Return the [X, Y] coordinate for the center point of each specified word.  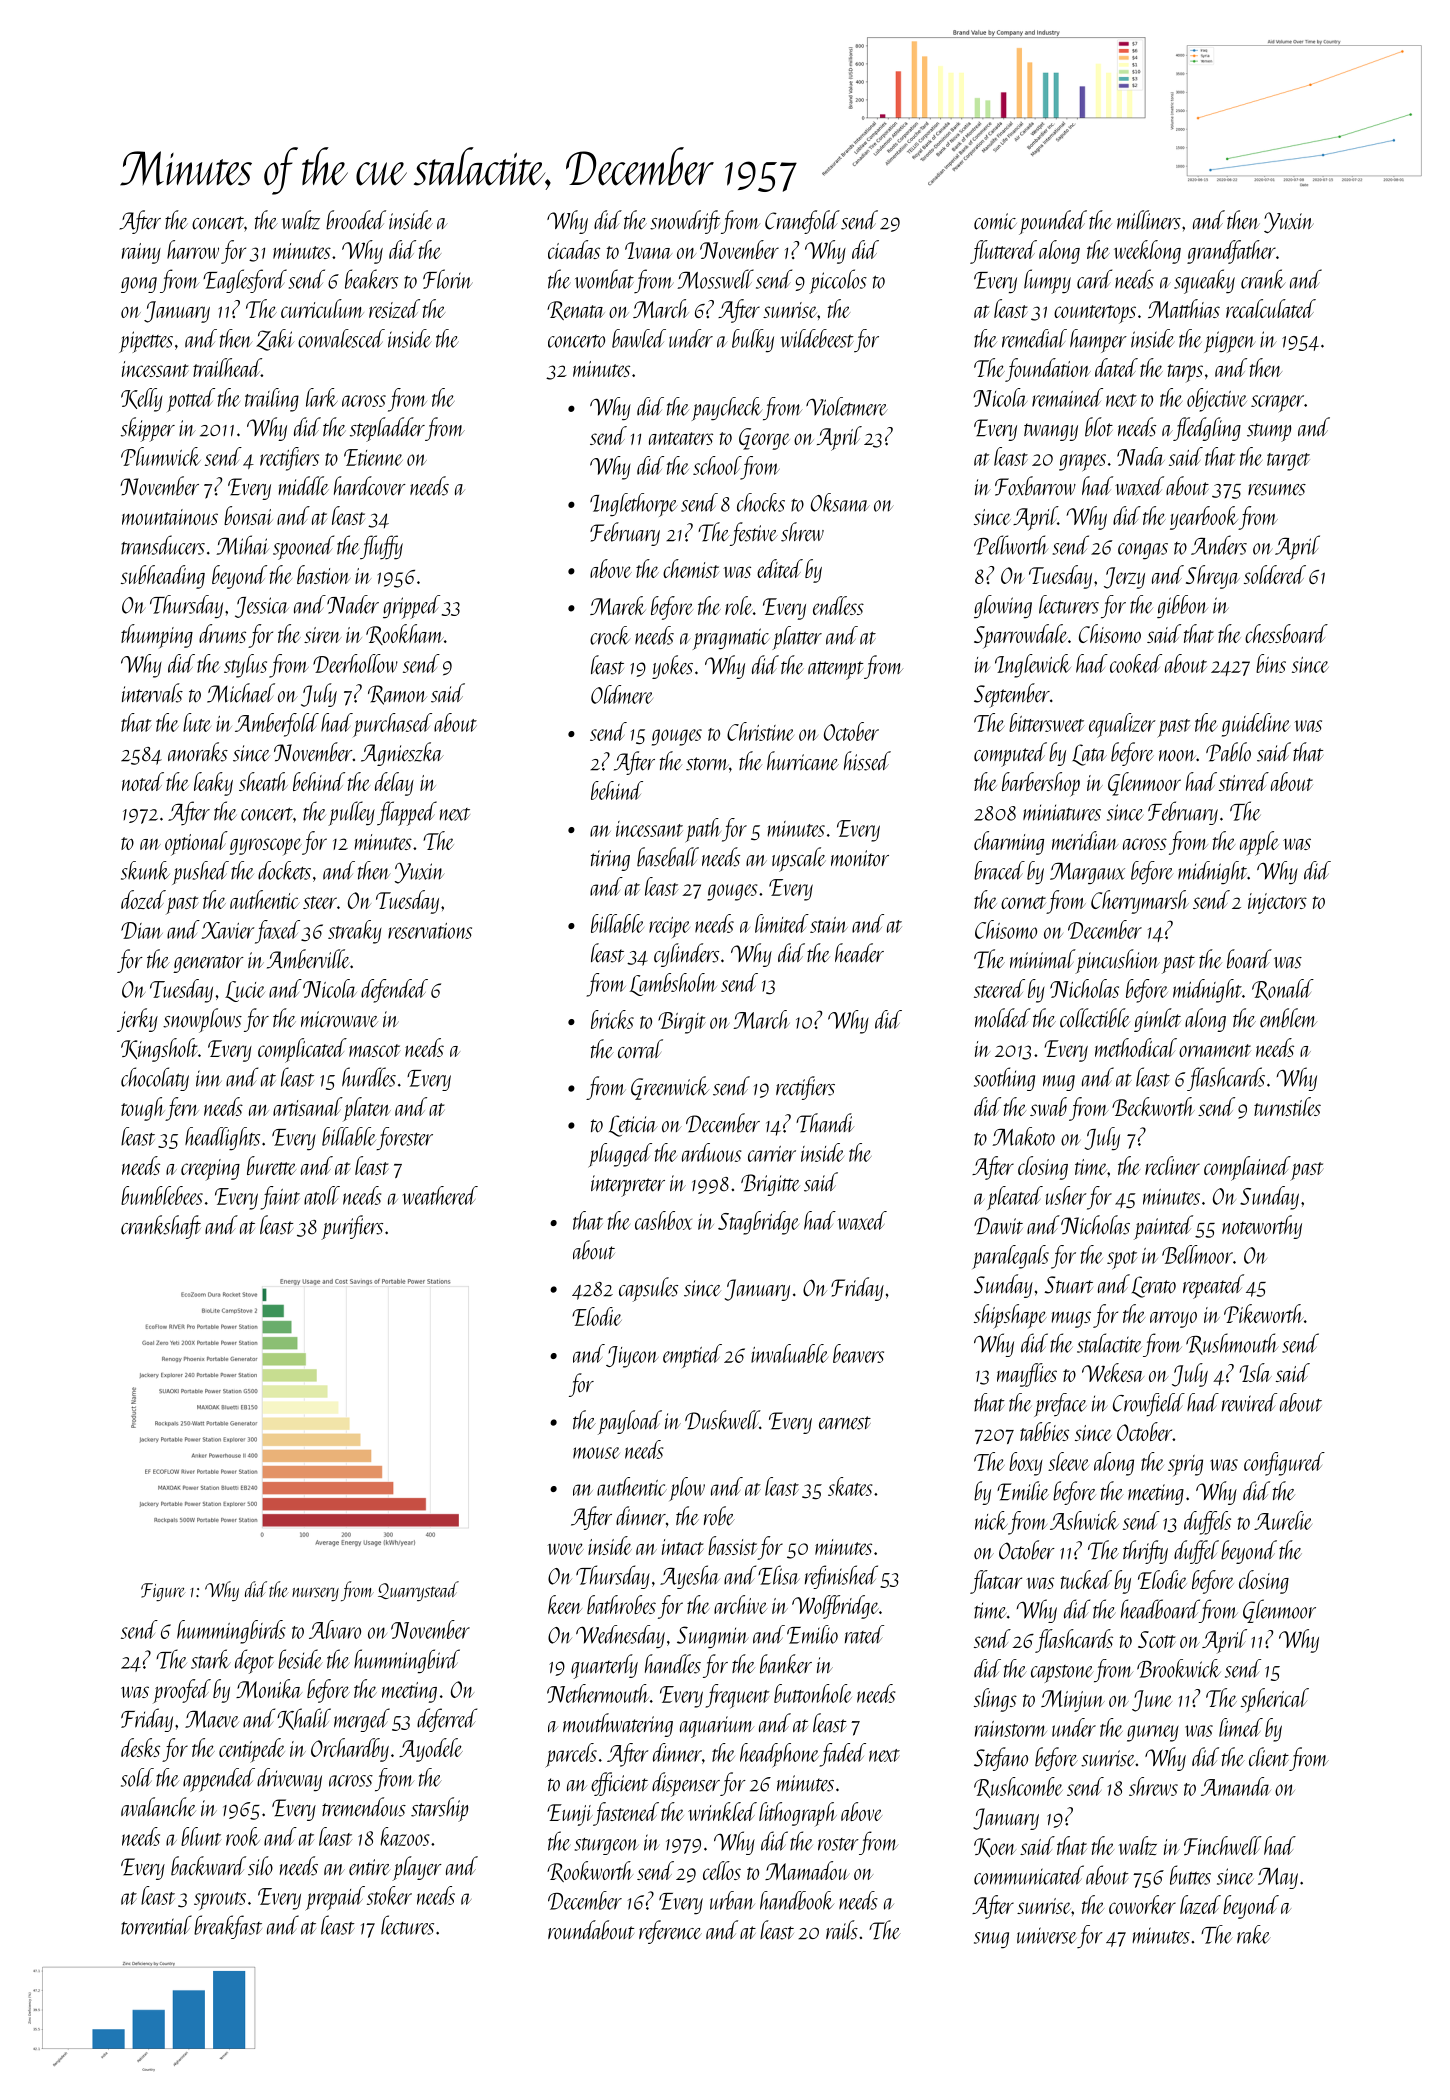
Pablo [1228, 752]
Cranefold [802, 222]
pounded [1053, 222]
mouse [596, 1453]
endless [838, 605]
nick [991, 1520]
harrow [193, 249]
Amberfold [277, 725]
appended [219, 1780]
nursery [315, 1594]
